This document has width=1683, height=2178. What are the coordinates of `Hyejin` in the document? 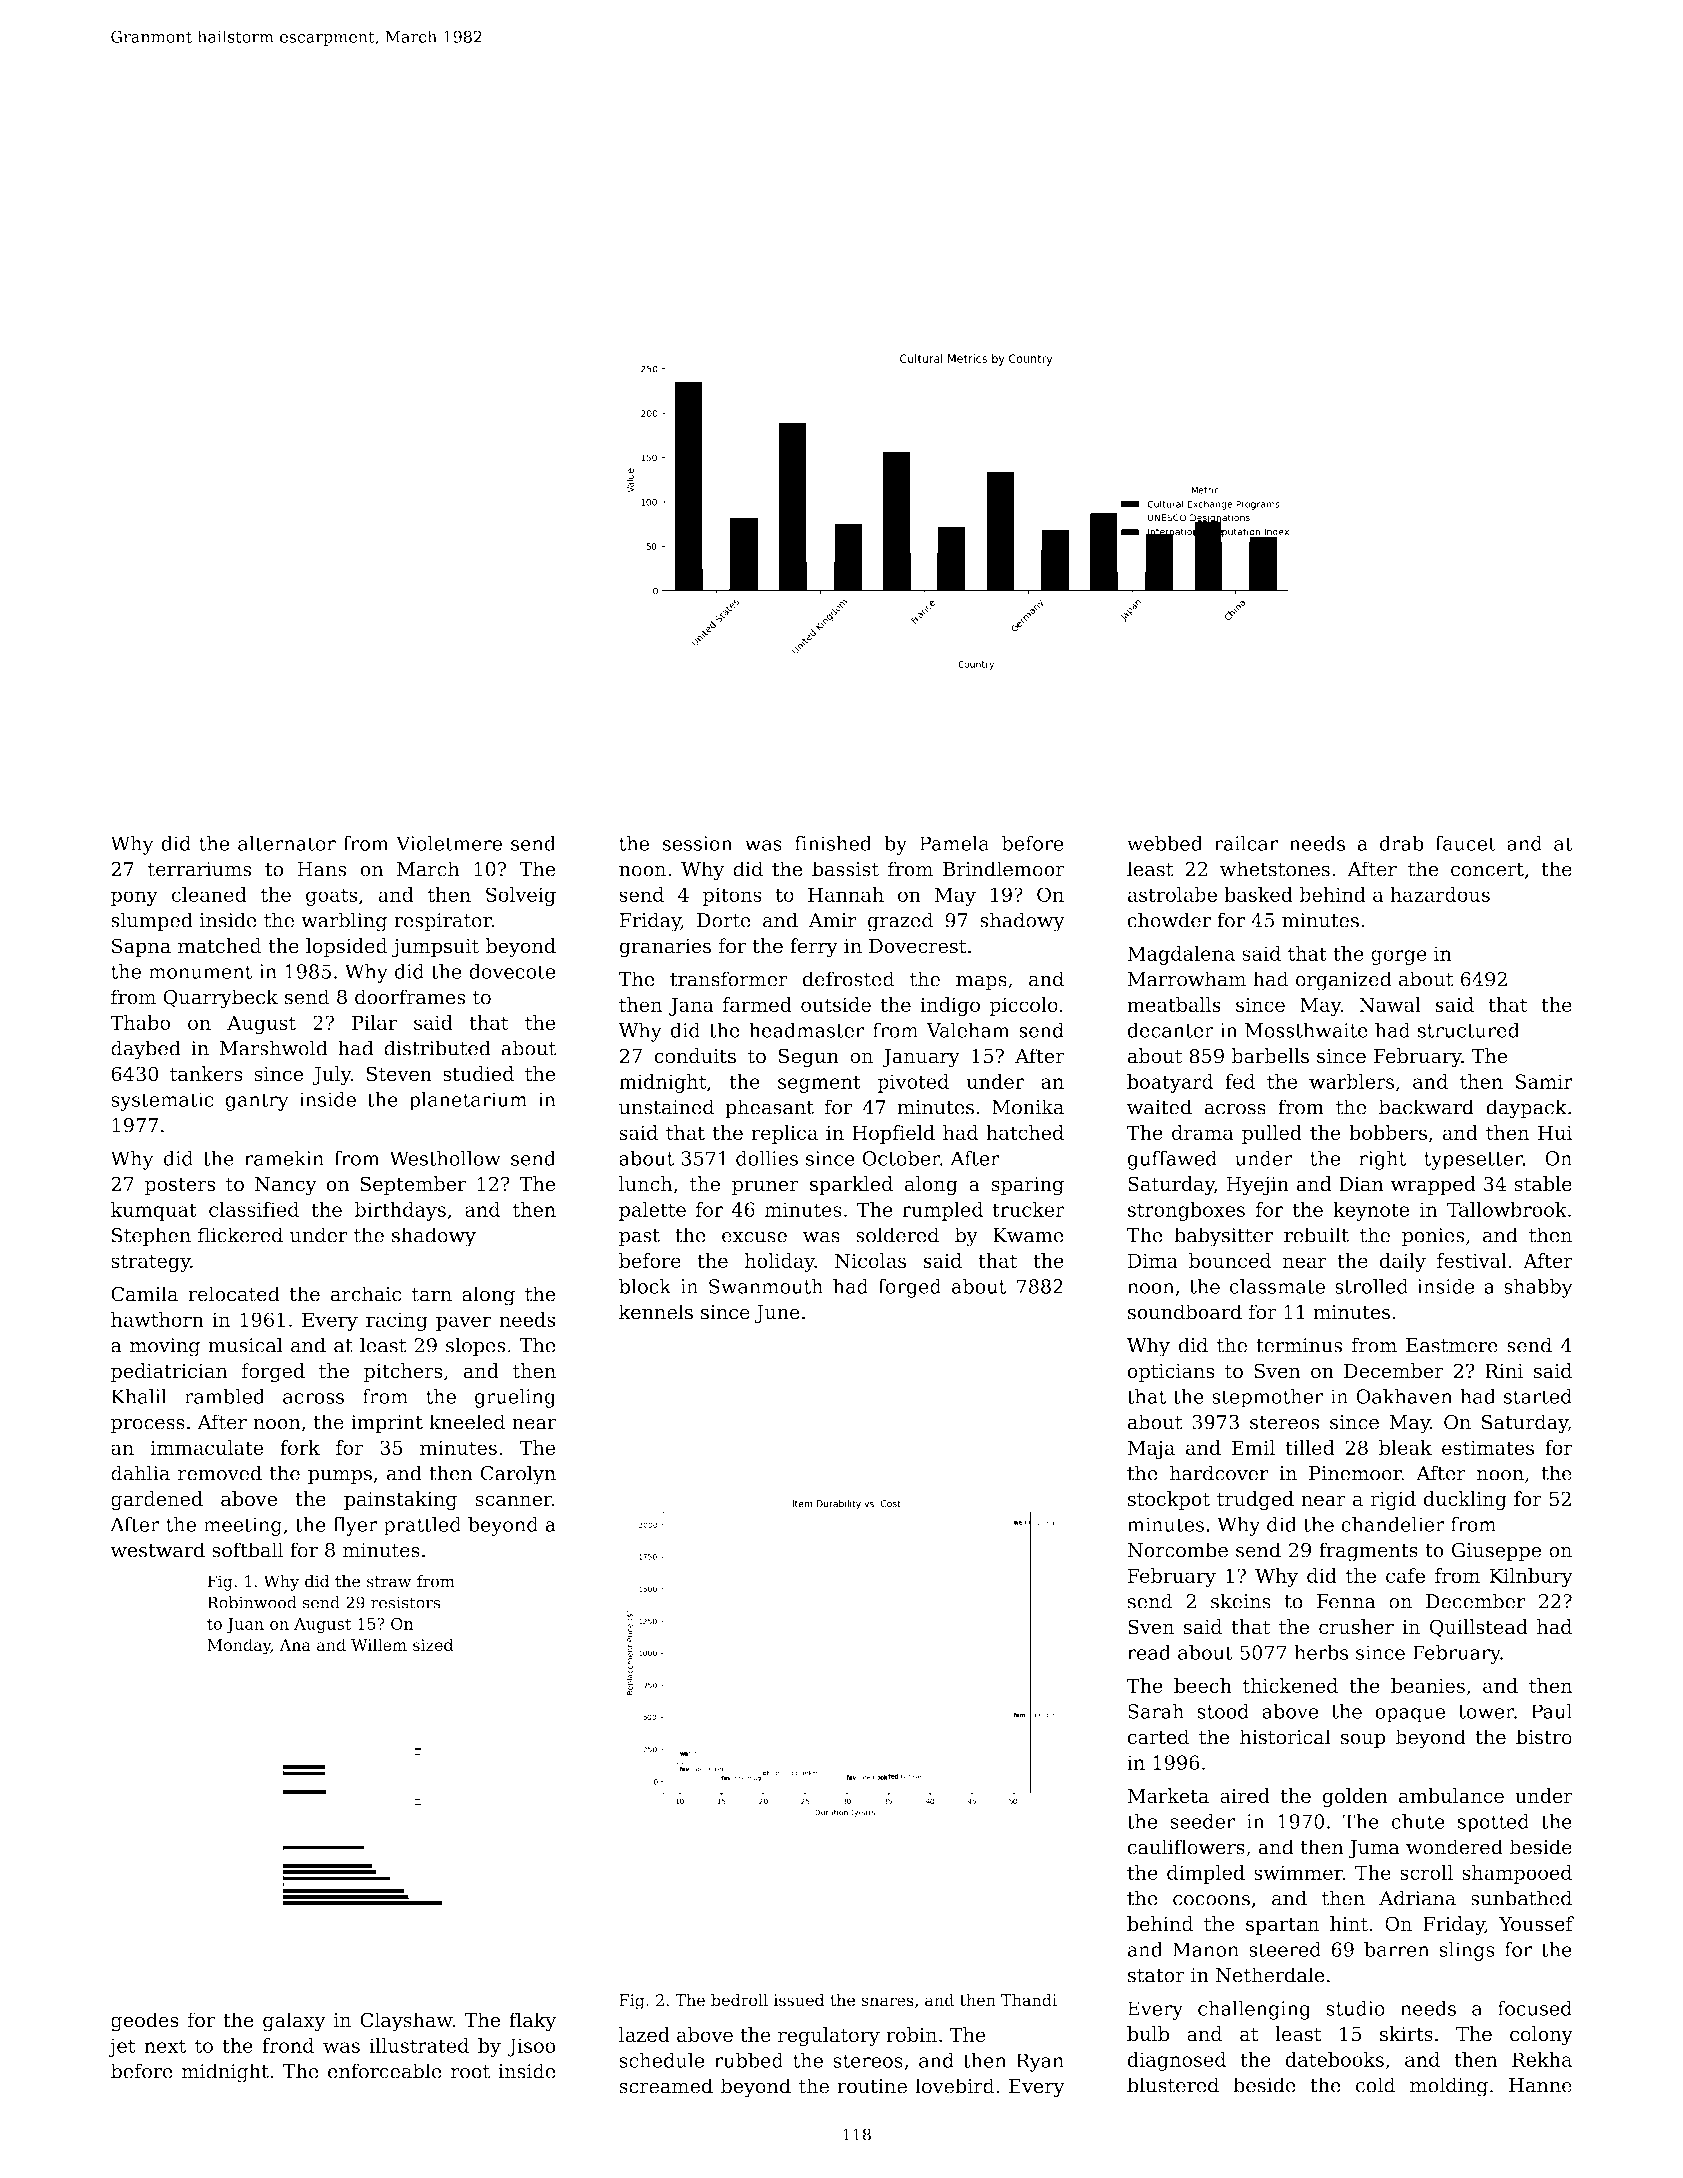 It's located at (1257, 1186).
